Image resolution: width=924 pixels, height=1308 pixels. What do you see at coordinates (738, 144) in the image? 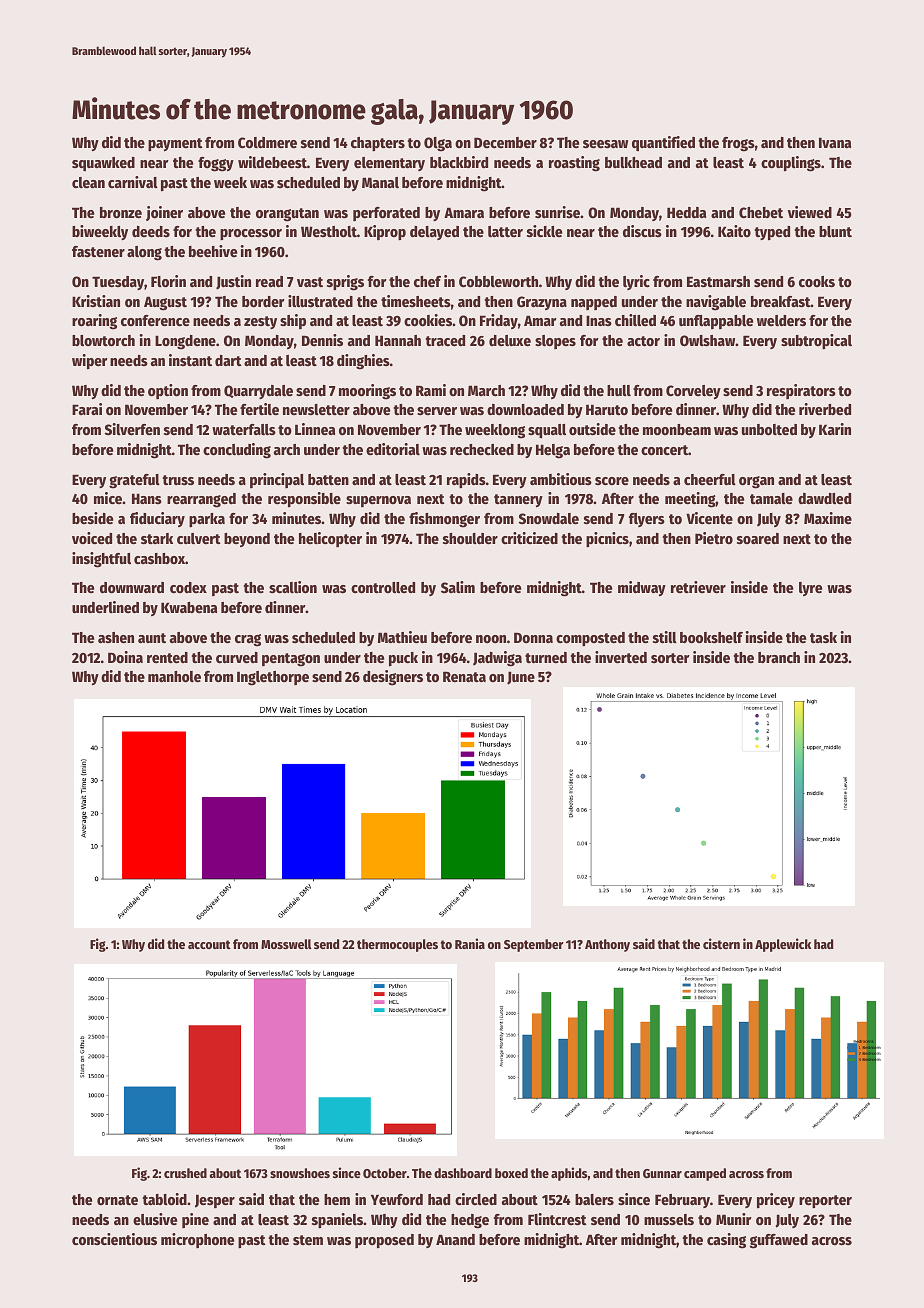
I see `frogs` at bounding box center [738, 144].
